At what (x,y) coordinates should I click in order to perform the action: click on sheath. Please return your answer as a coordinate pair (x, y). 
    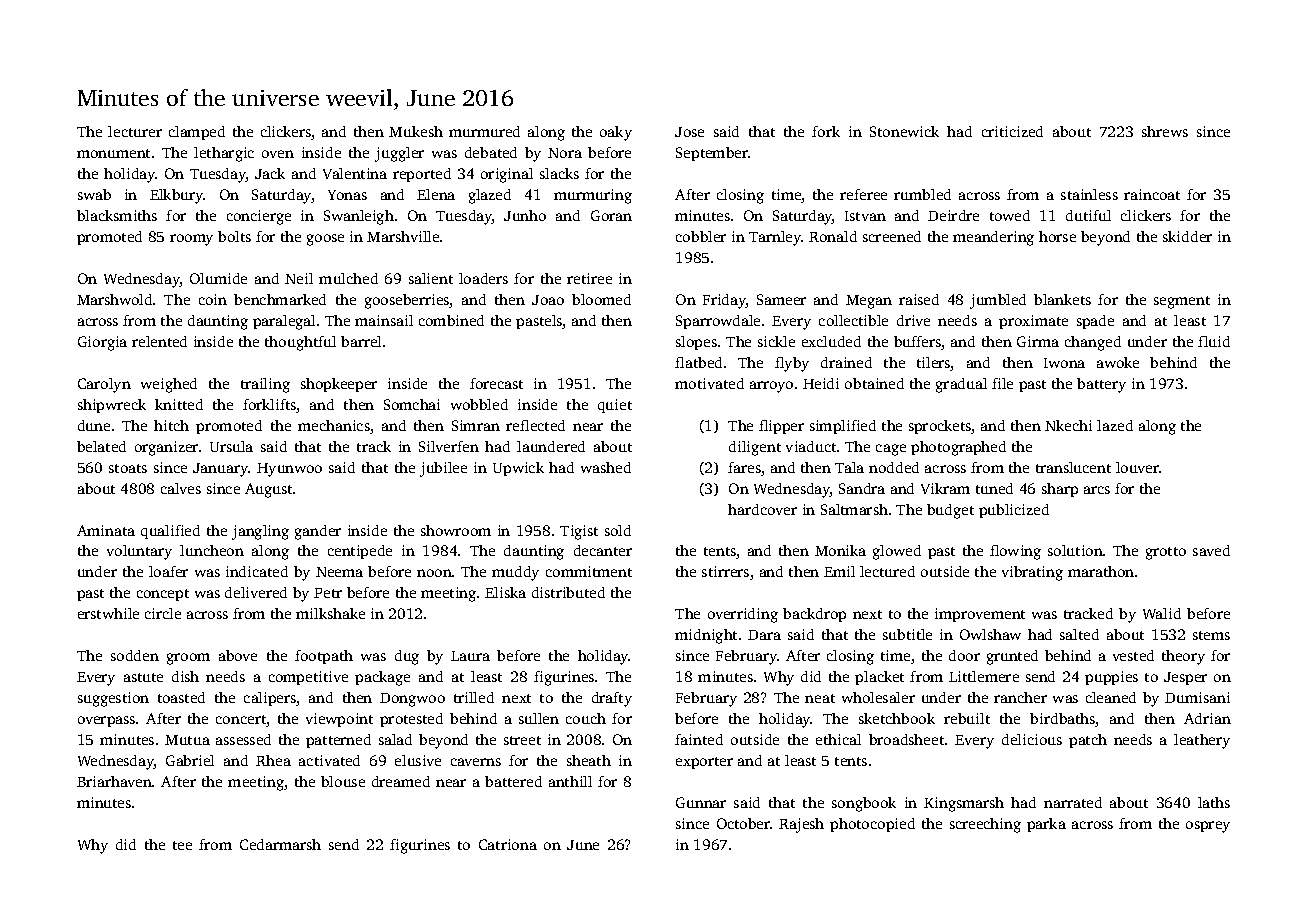
    Looking at the image, I should click on (589, 760).
